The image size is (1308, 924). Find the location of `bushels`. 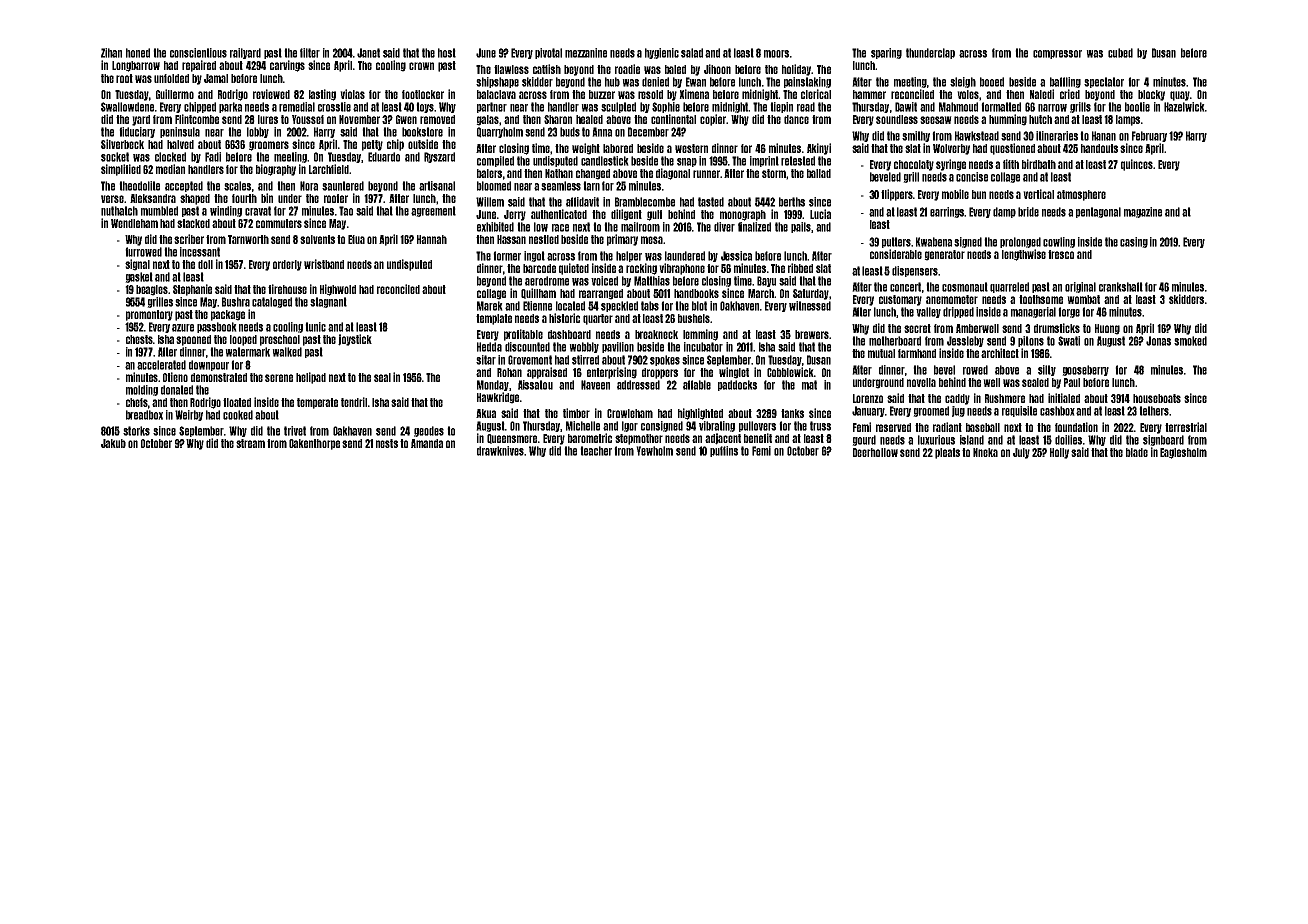

bushels is located at coordinates (694, 318).
